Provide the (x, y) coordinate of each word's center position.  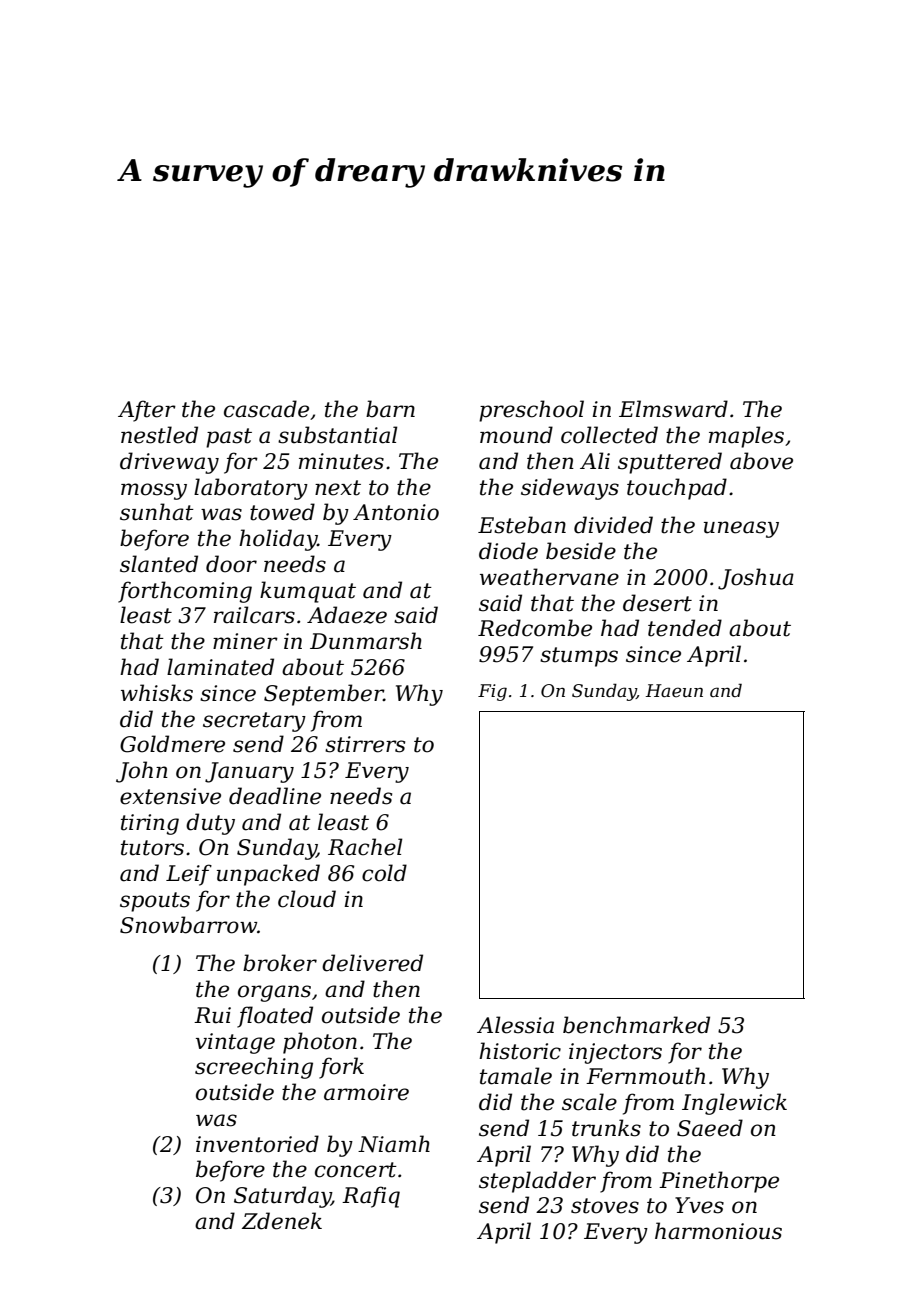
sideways (570, 489)
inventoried (257, 1144)
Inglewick (734, 1104)
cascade (266, 409)
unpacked (268, 875)
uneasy (741, 529)
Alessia (515, 1025)
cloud (307, 899)
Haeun (674, 690)
